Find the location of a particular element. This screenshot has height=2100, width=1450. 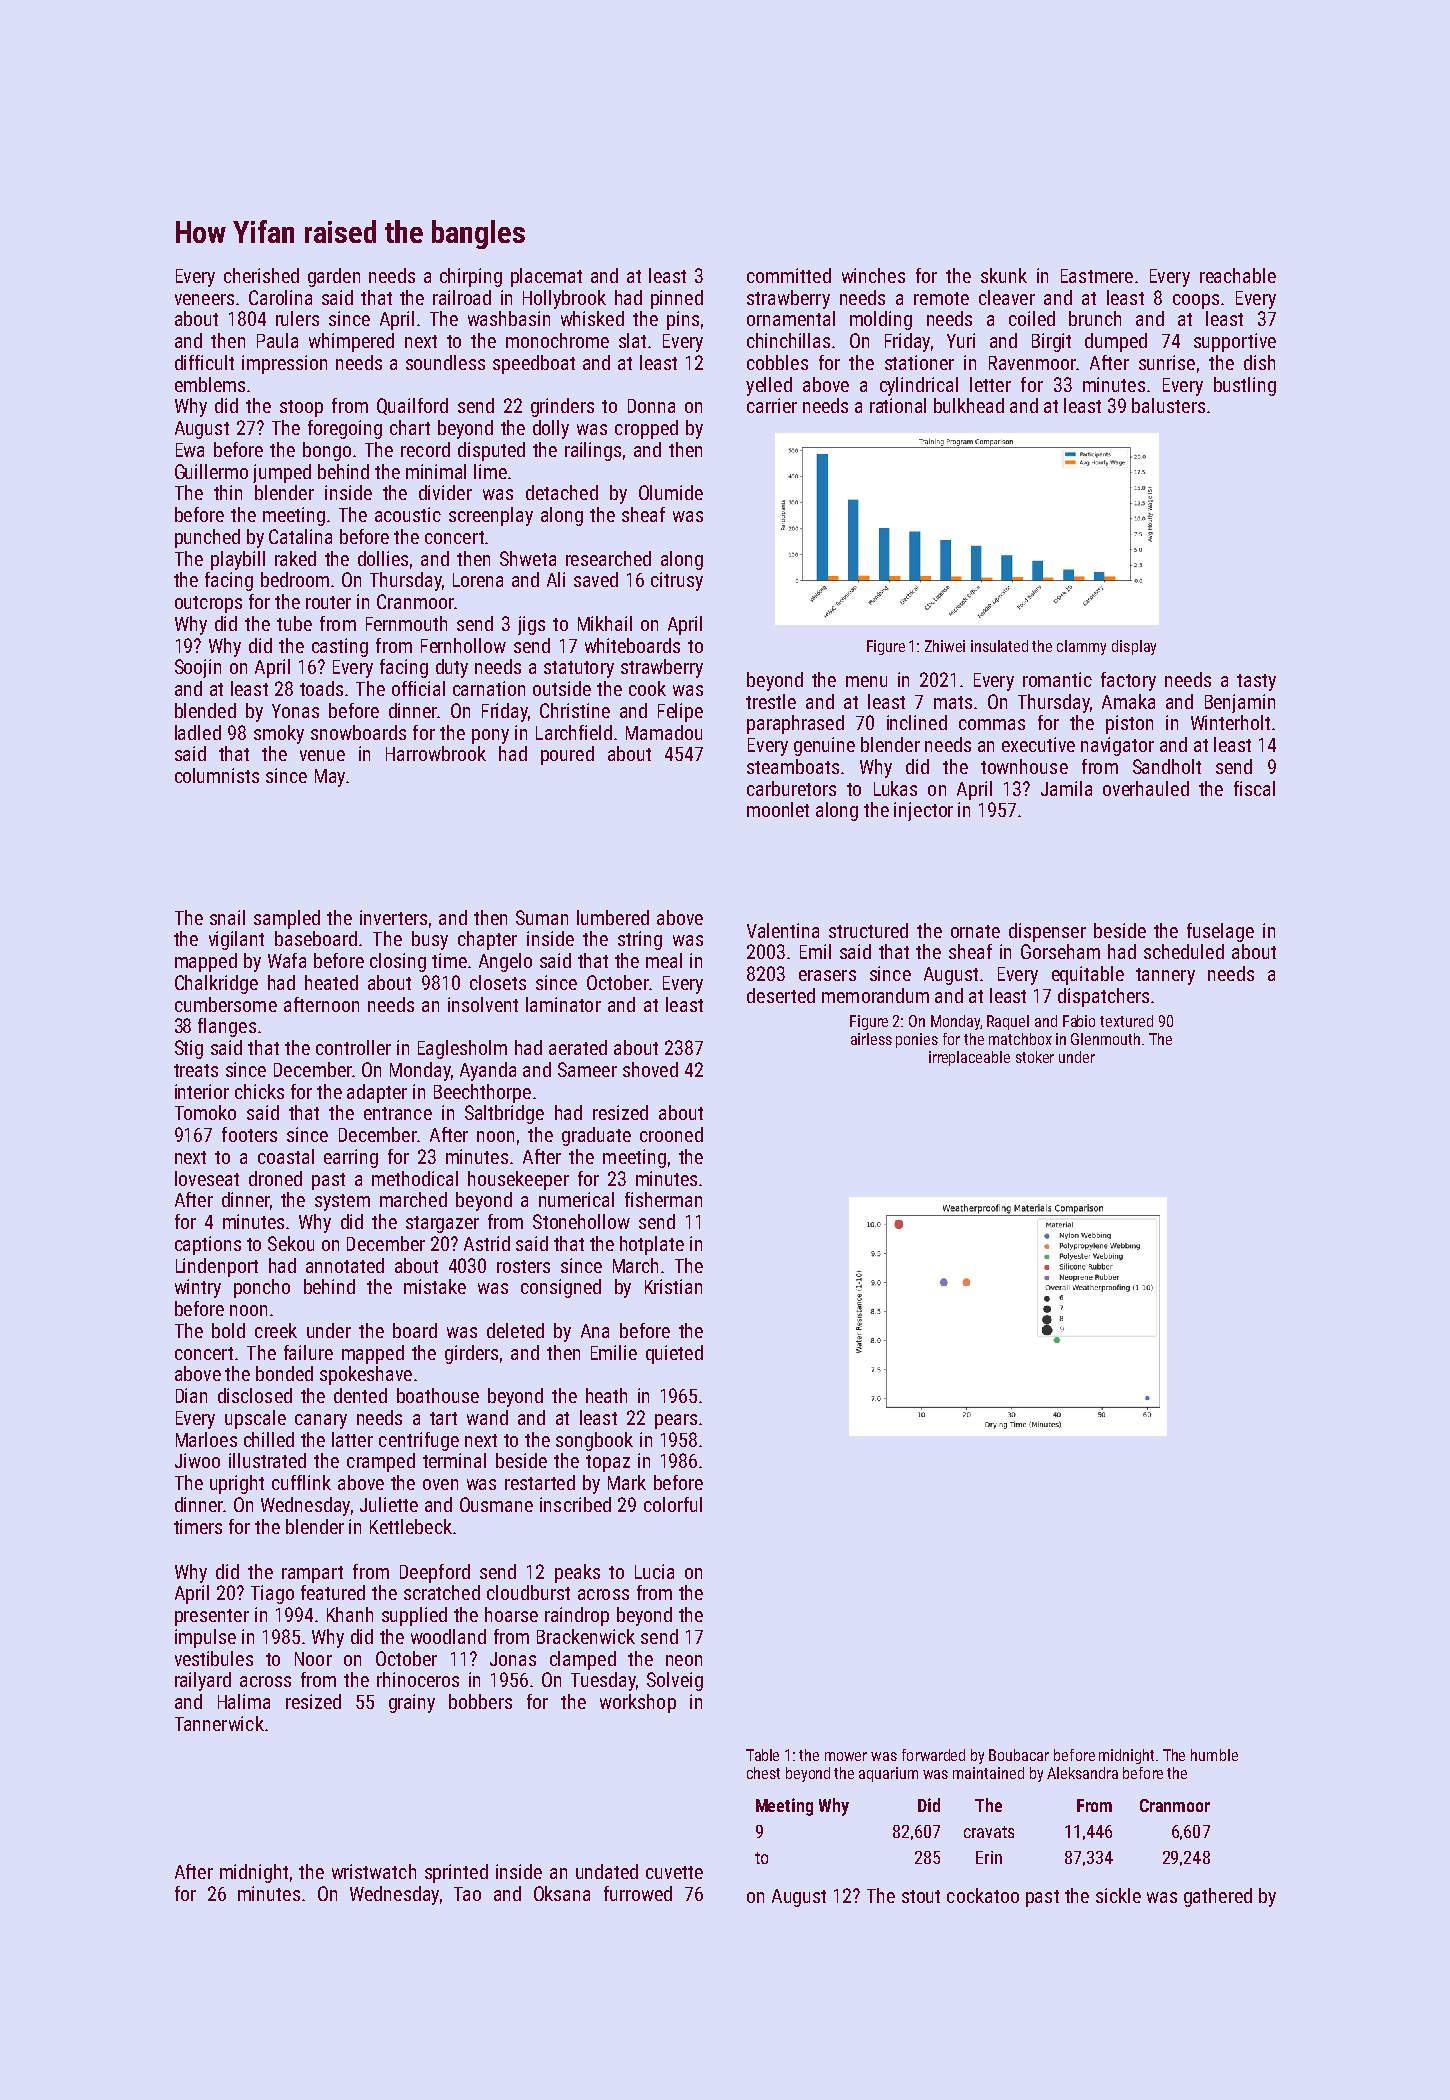

balusters is located at coordinates (1168, 405).
